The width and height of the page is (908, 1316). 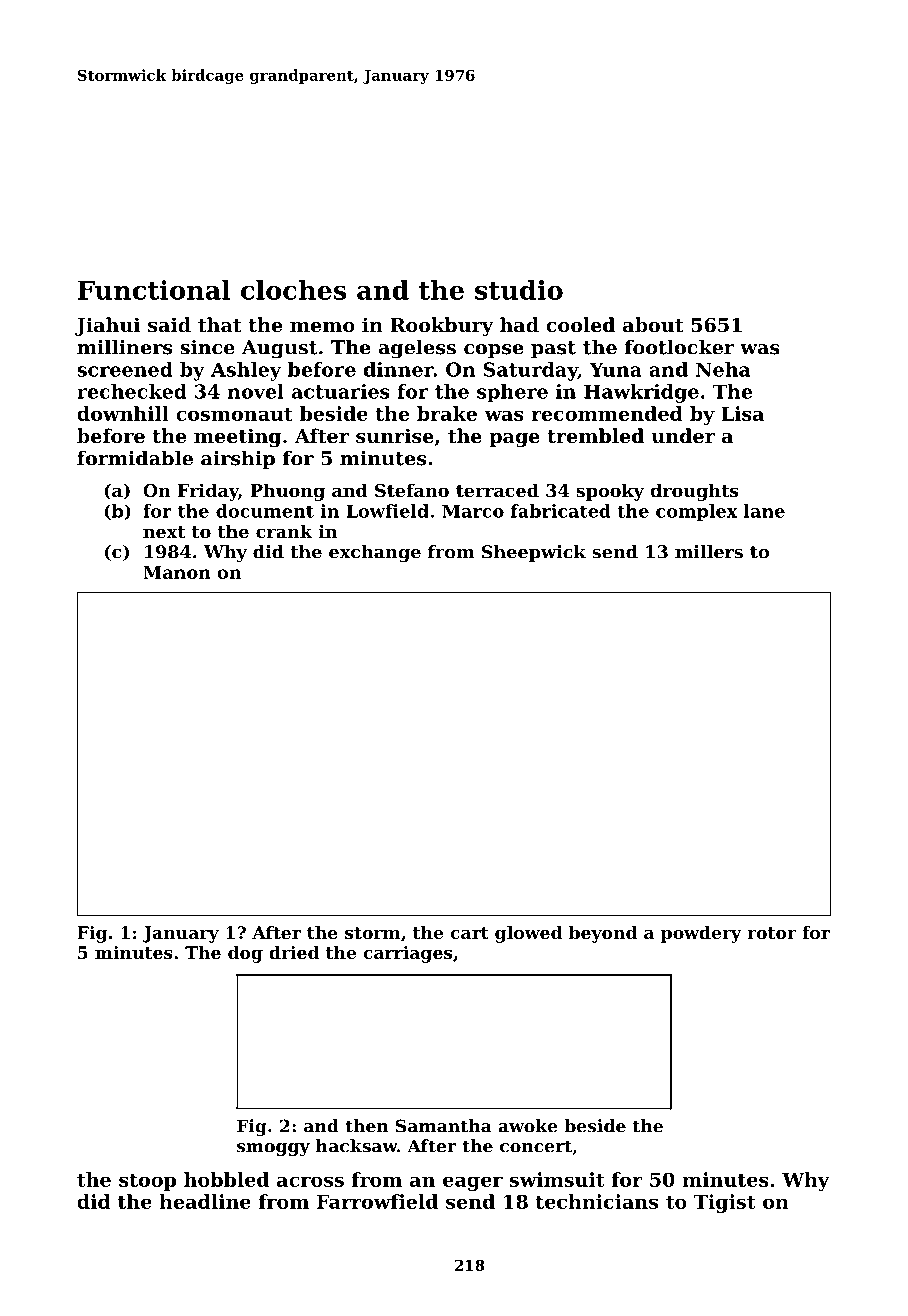 I want to click on Tigist, so click(x=725, y=1203).
